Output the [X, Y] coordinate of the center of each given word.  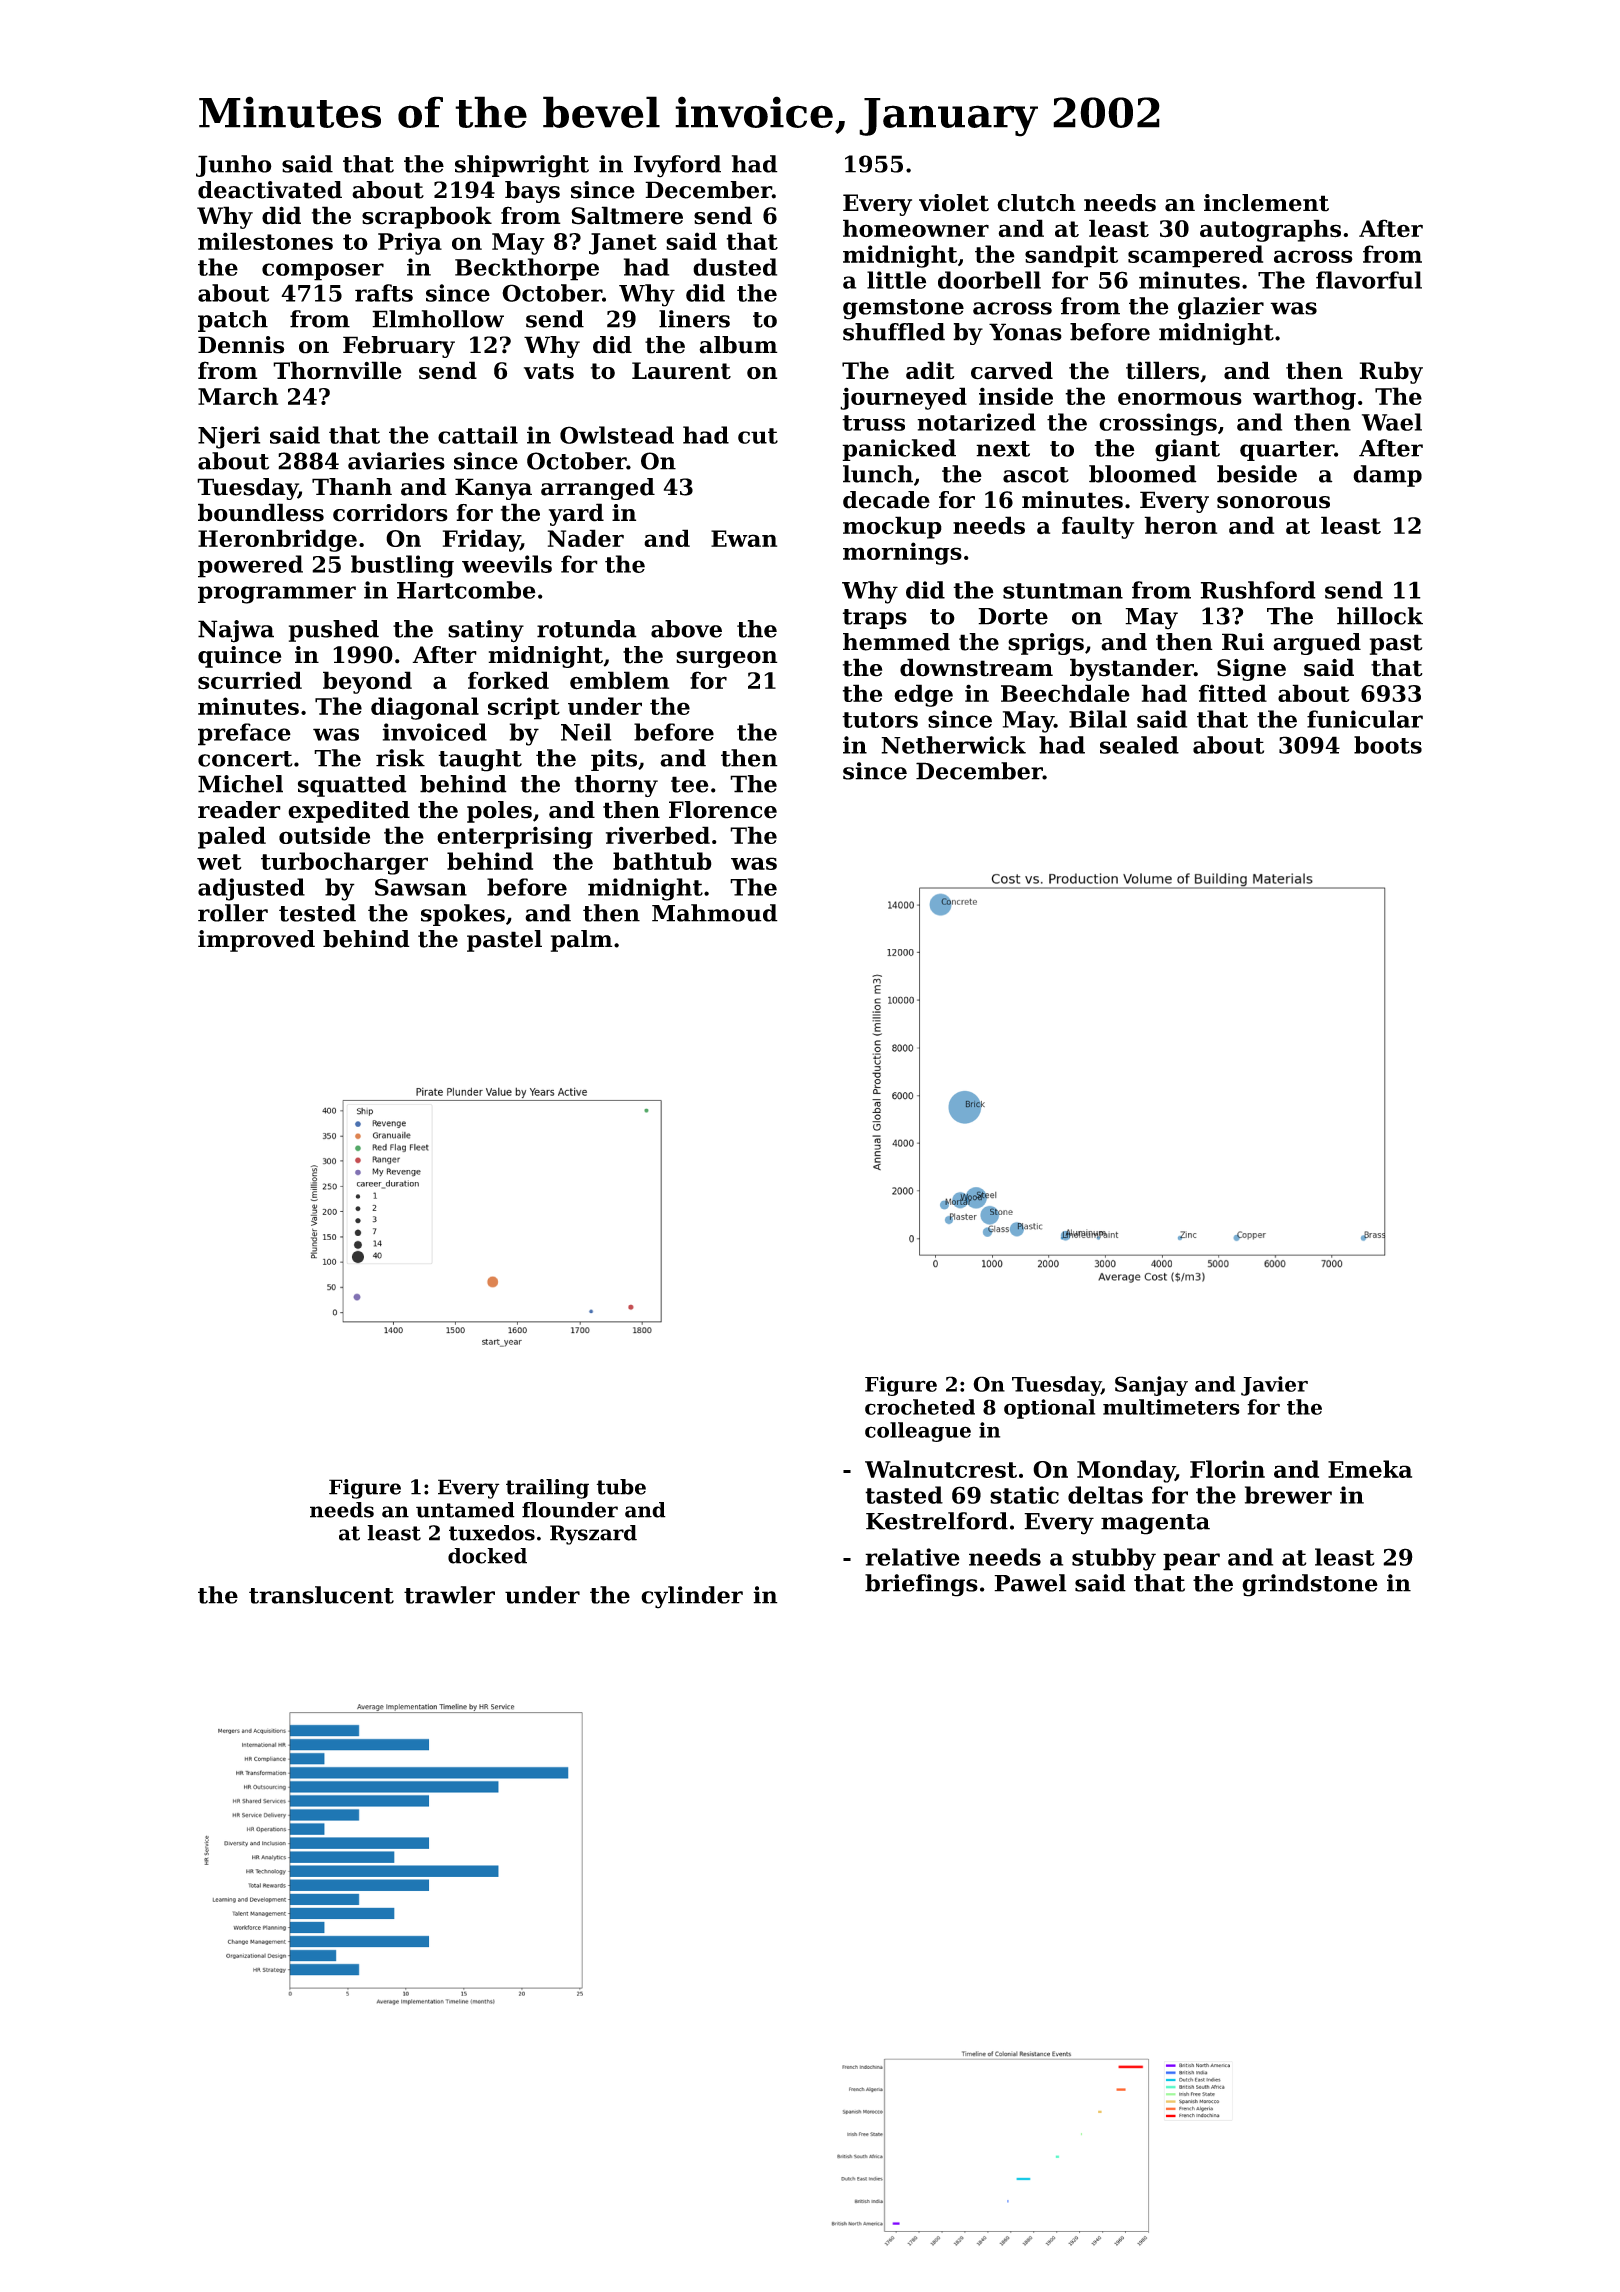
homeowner [916, 228]
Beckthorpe [527, 269]
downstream [976, 667]
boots [1388, 745]
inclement [1266, 203]
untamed [465, 1510]
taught [480, 760]
